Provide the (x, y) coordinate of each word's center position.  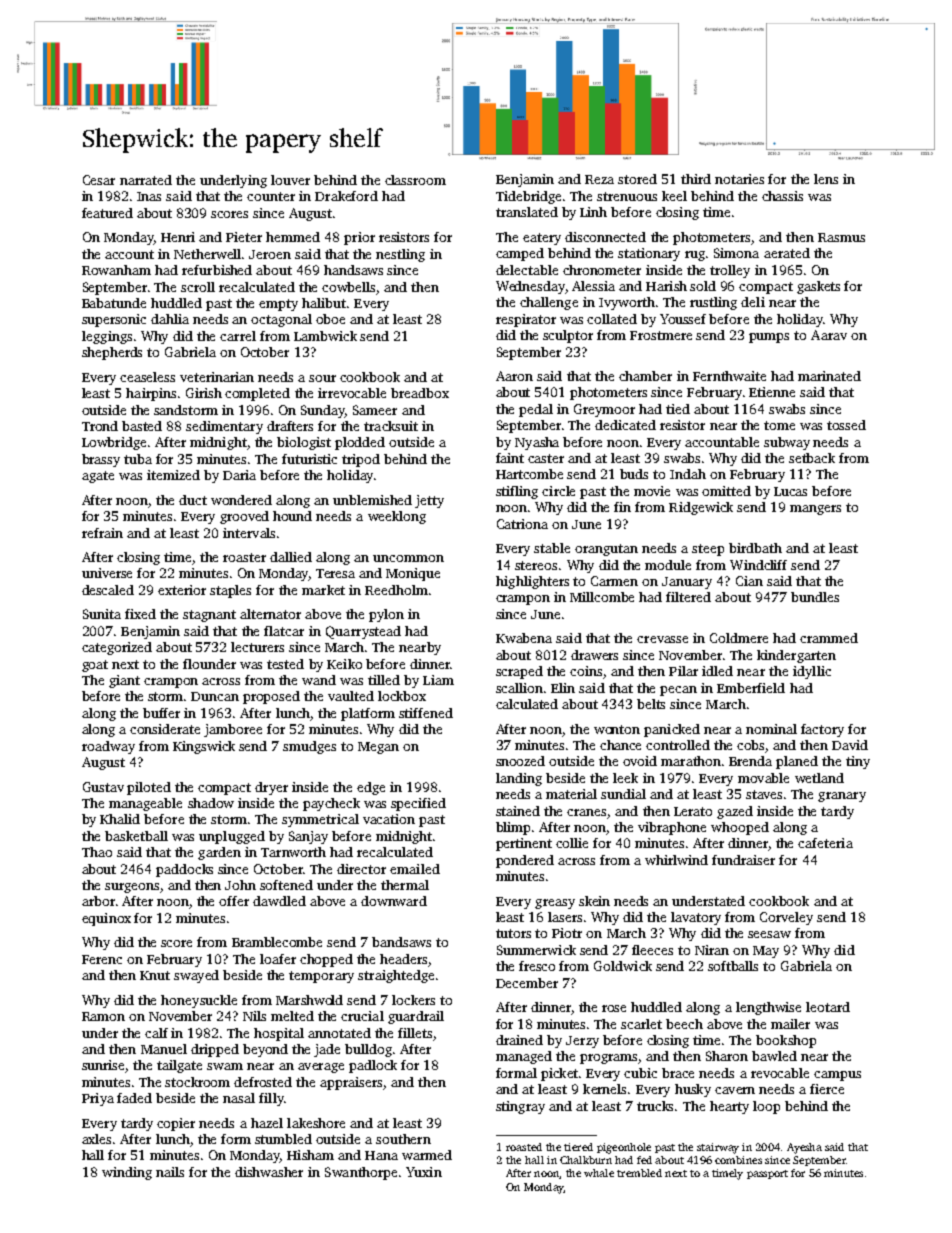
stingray (520, 1107)
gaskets (818, 287)
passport (767, 1174)
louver (290, 180)
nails (170, 1172)
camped (520, 254)
